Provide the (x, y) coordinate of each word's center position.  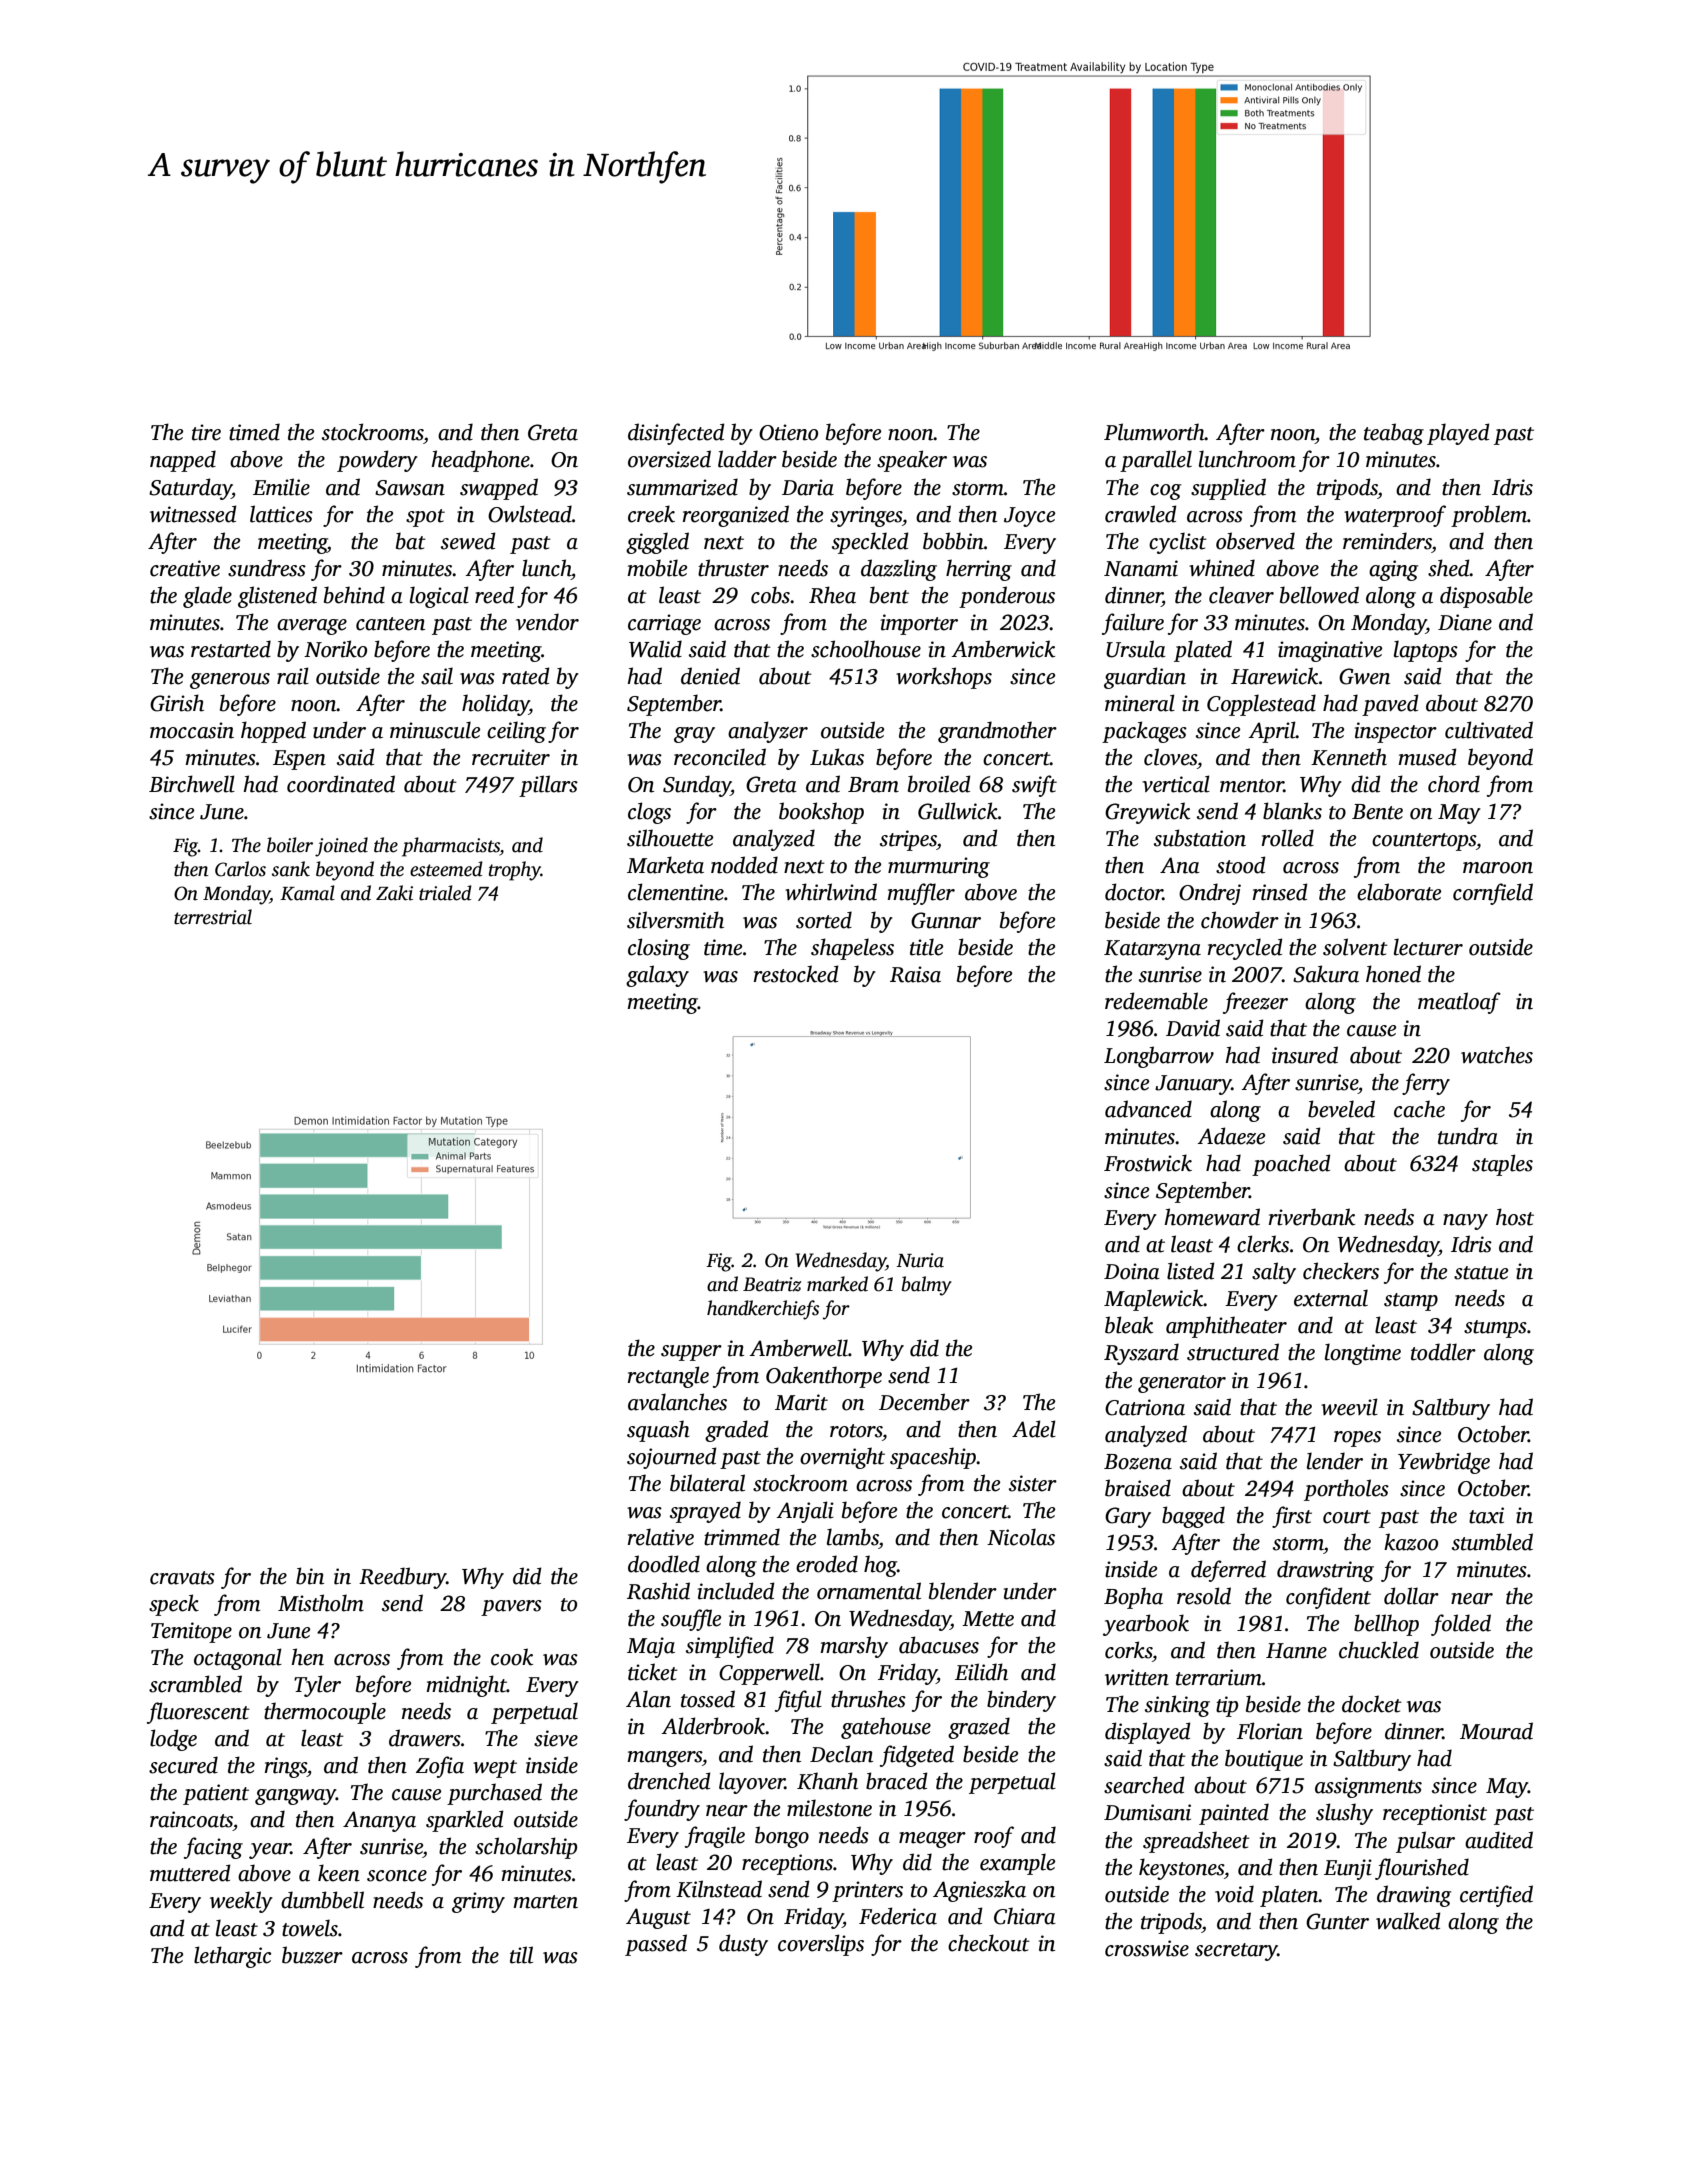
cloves (1170, 757)
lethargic (232, 1957)
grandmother (997, 732)
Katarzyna (1152, 950)
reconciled (720, 757)
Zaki (394, 893)
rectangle (668, 1377)
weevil (1349, 1407)
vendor (547, 622)
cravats (182, 1578)
